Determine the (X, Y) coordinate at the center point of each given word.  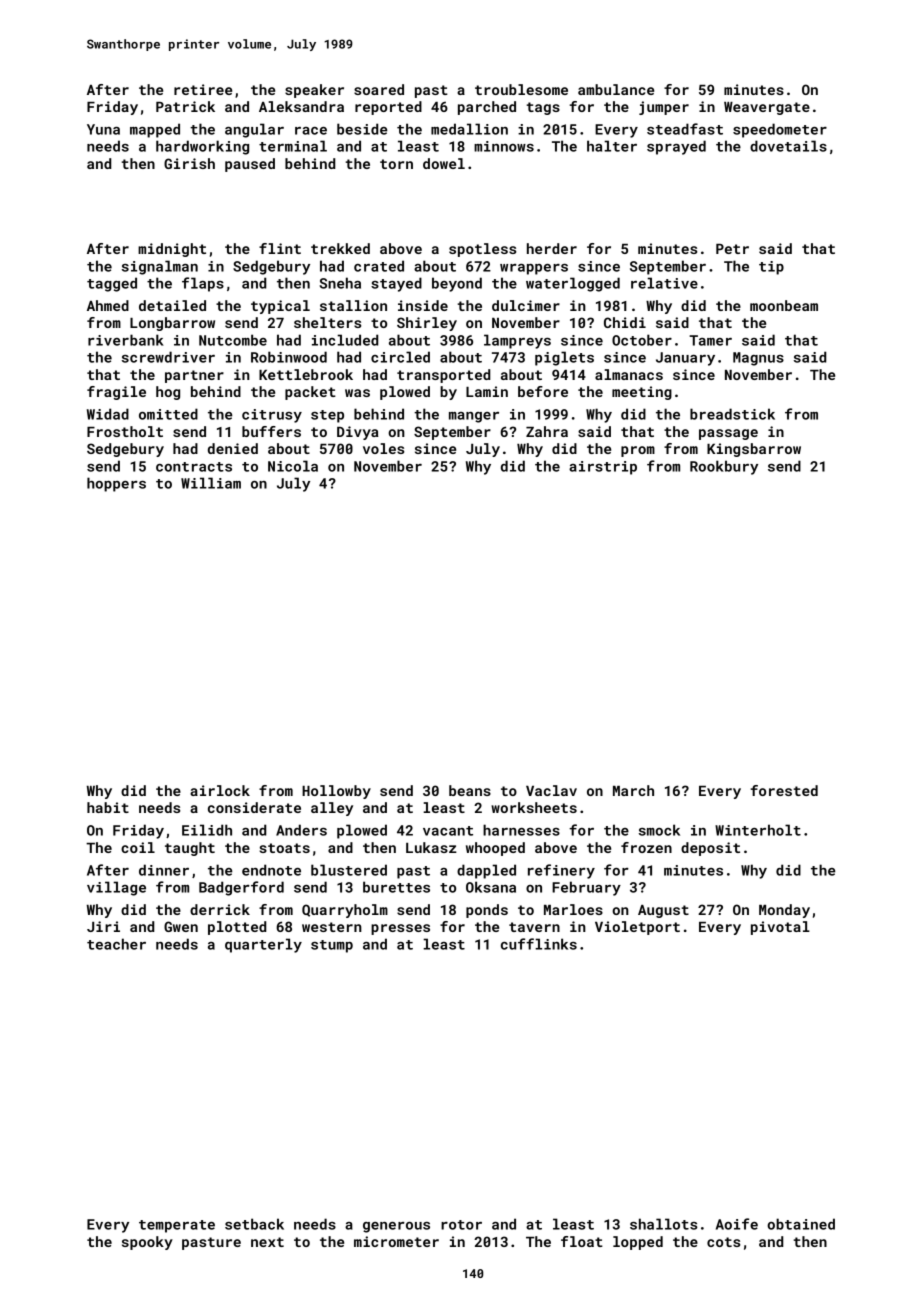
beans (470, 790)
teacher (116, 944)
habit (108, 807)
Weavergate (767, 108)
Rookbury (724, 467)
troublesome (521, 89)
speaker (314, 91)
